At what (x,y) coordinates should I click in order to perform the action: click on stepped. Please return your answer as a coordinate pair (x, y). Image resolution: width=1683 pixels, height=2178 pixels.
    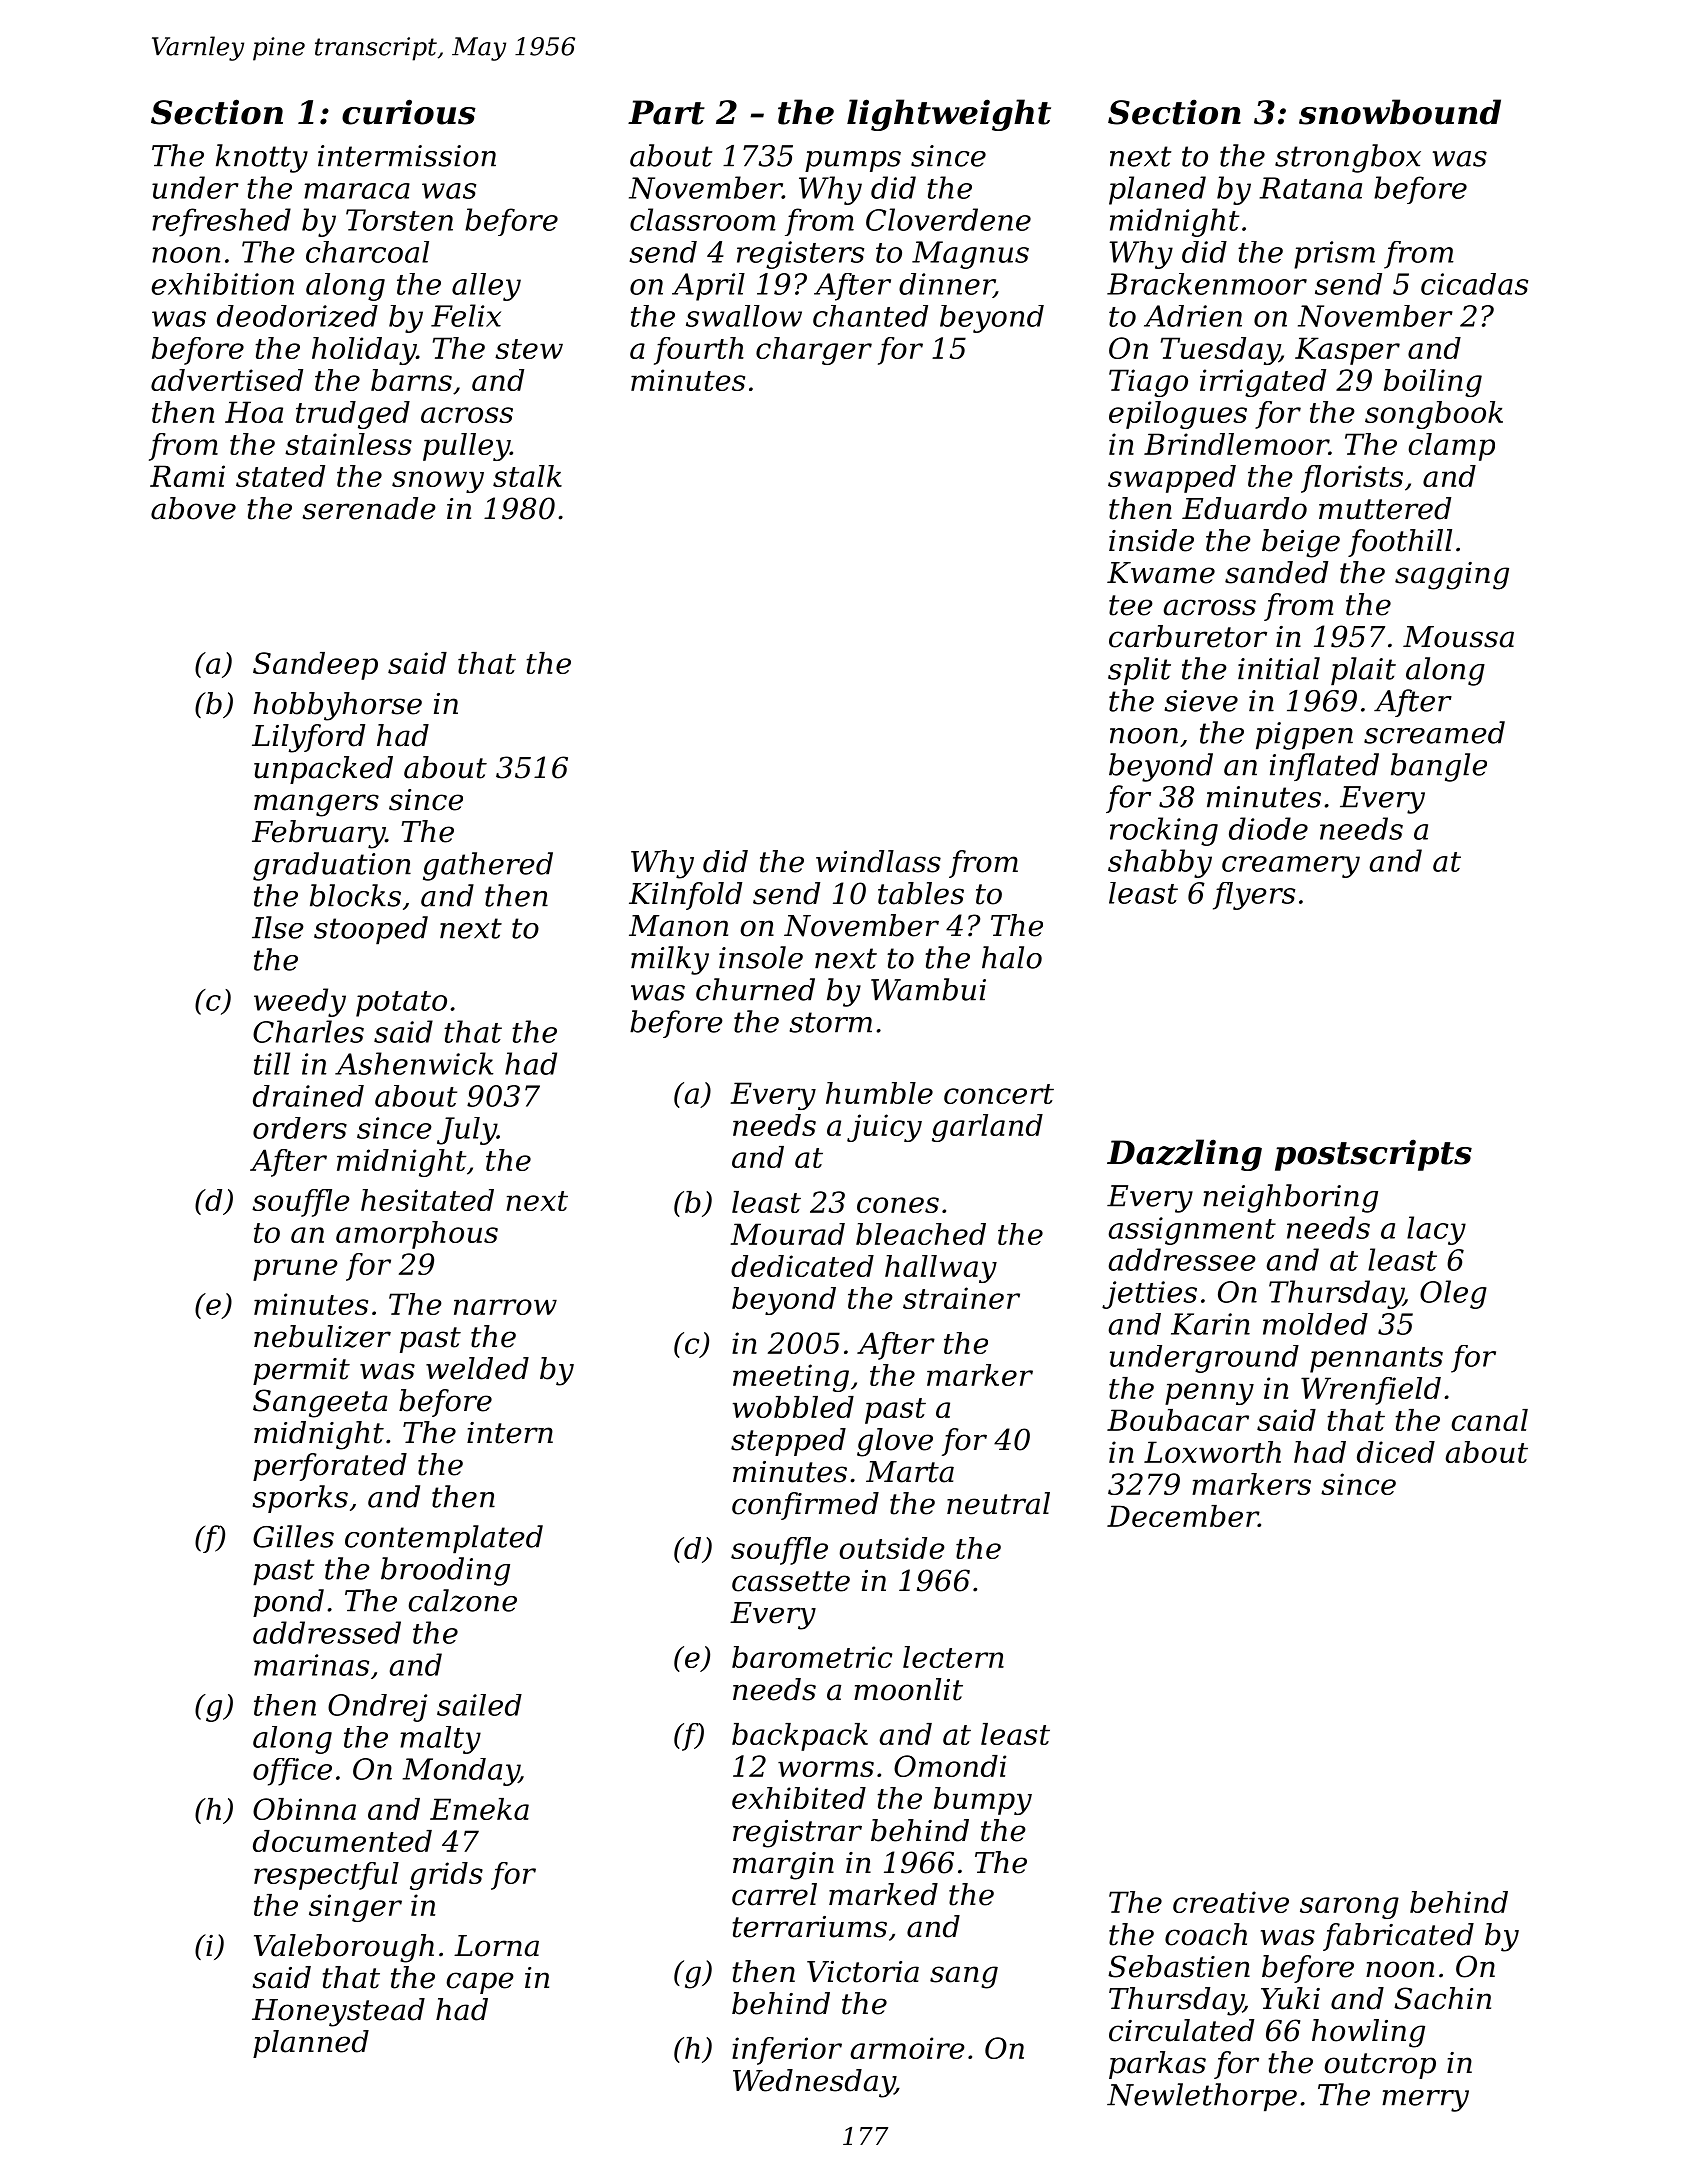
    Looking at the image, I should click on (788, 1442).
